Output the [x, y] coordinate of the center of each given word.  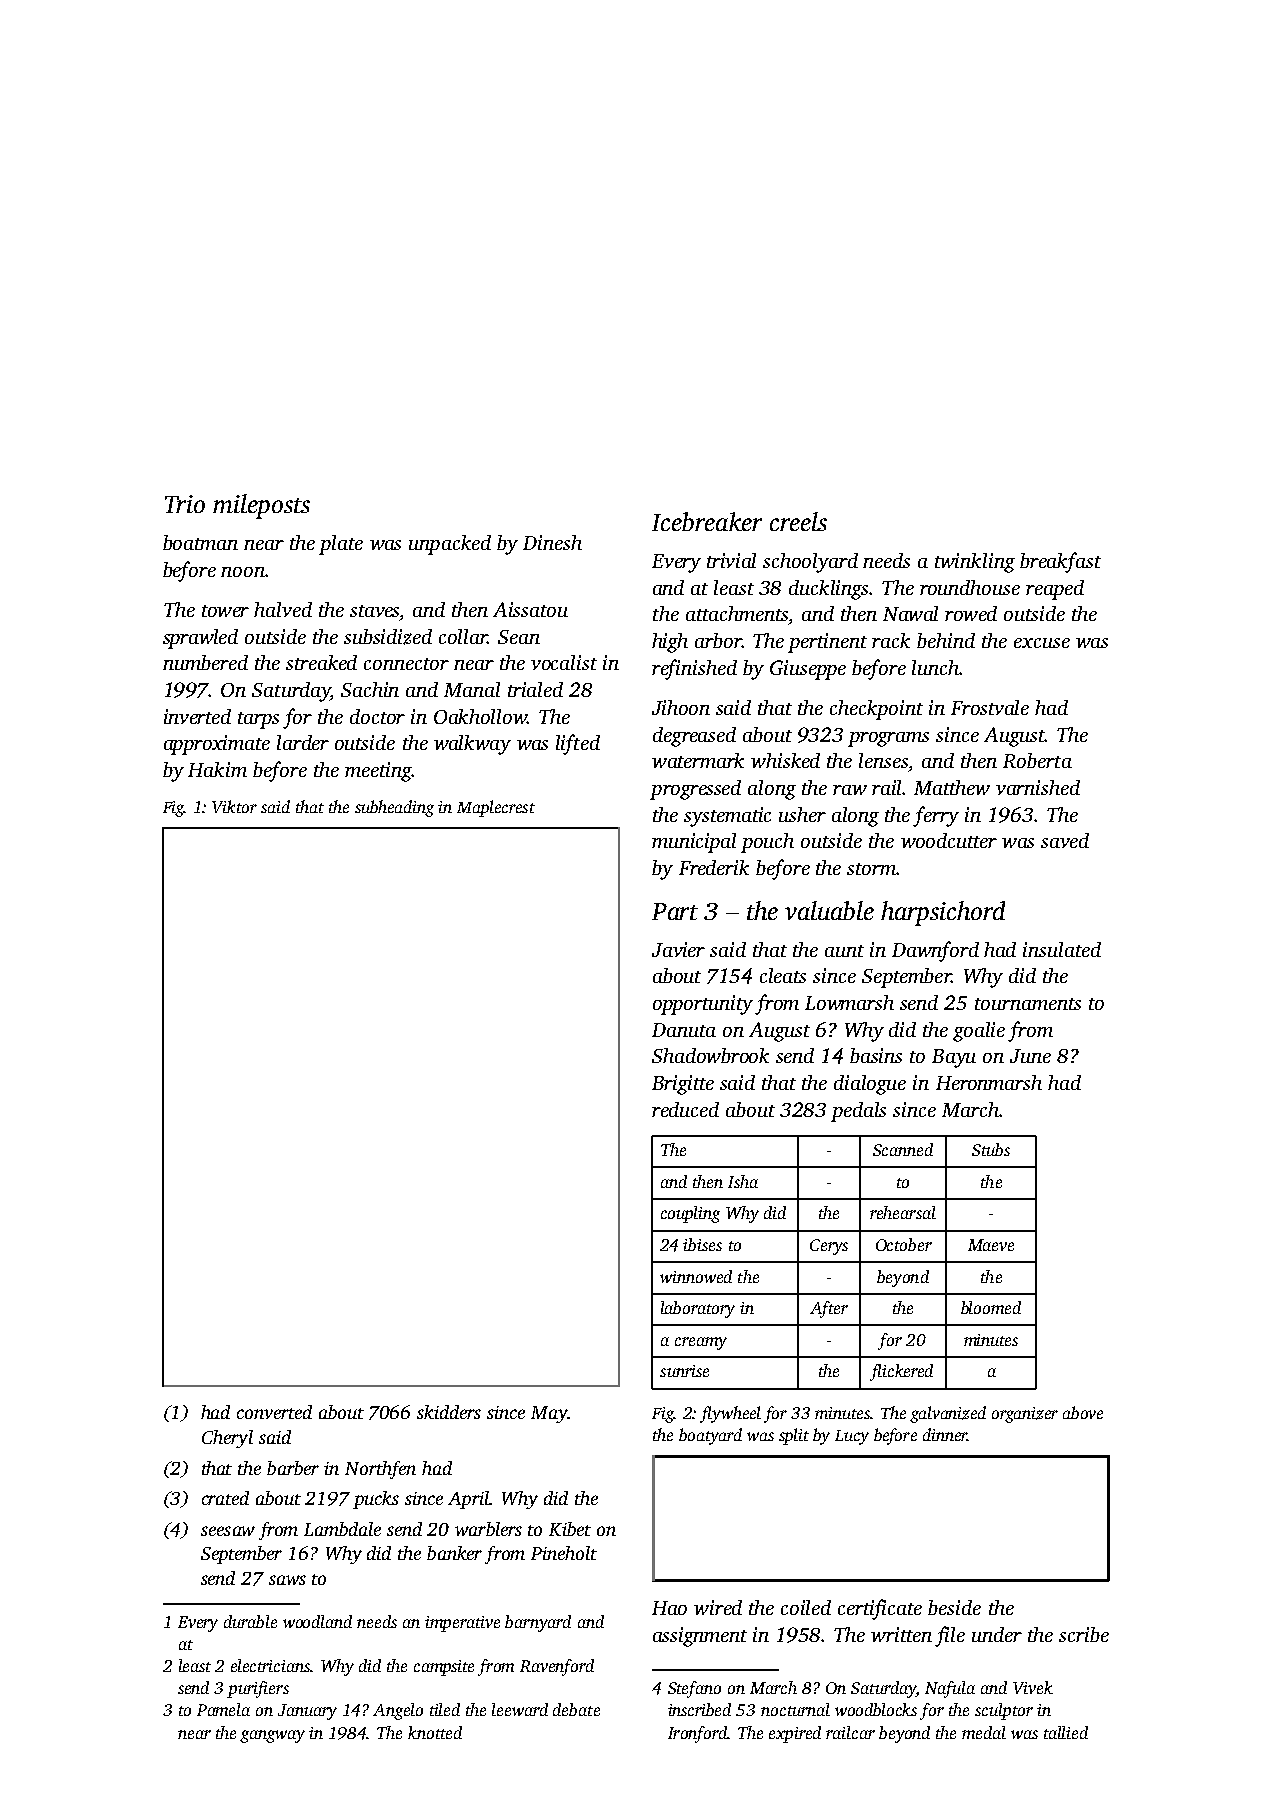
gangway [272, 1736]
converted [274, 1412]
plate [341, 545]
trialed [535, 689]
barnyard [538, 1623]
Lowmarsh [849, 1002]
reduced [685, 1109]
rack [891, 640]
